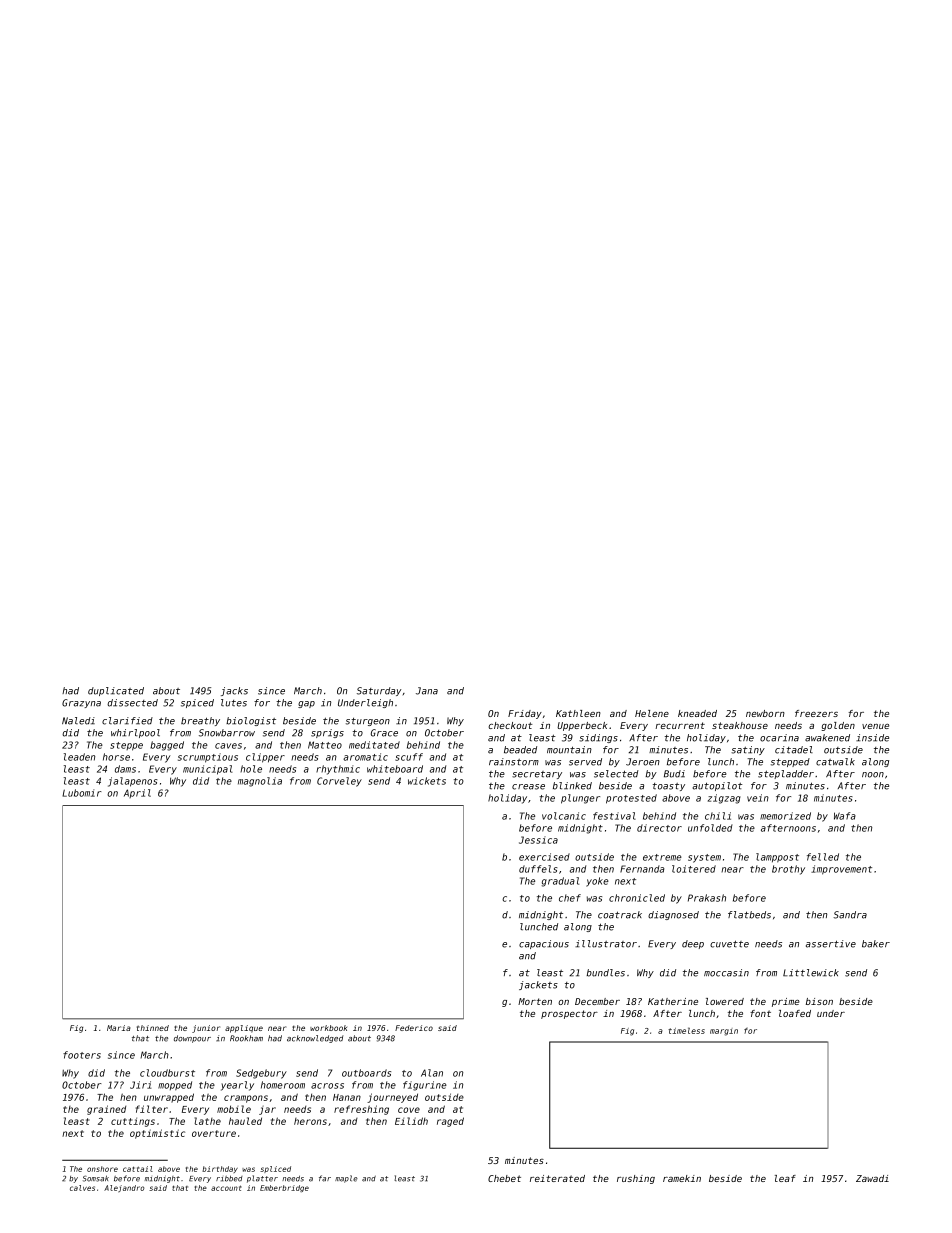 The image size is (952, 1233). I want to click on spliced, so click(275, 1169).
